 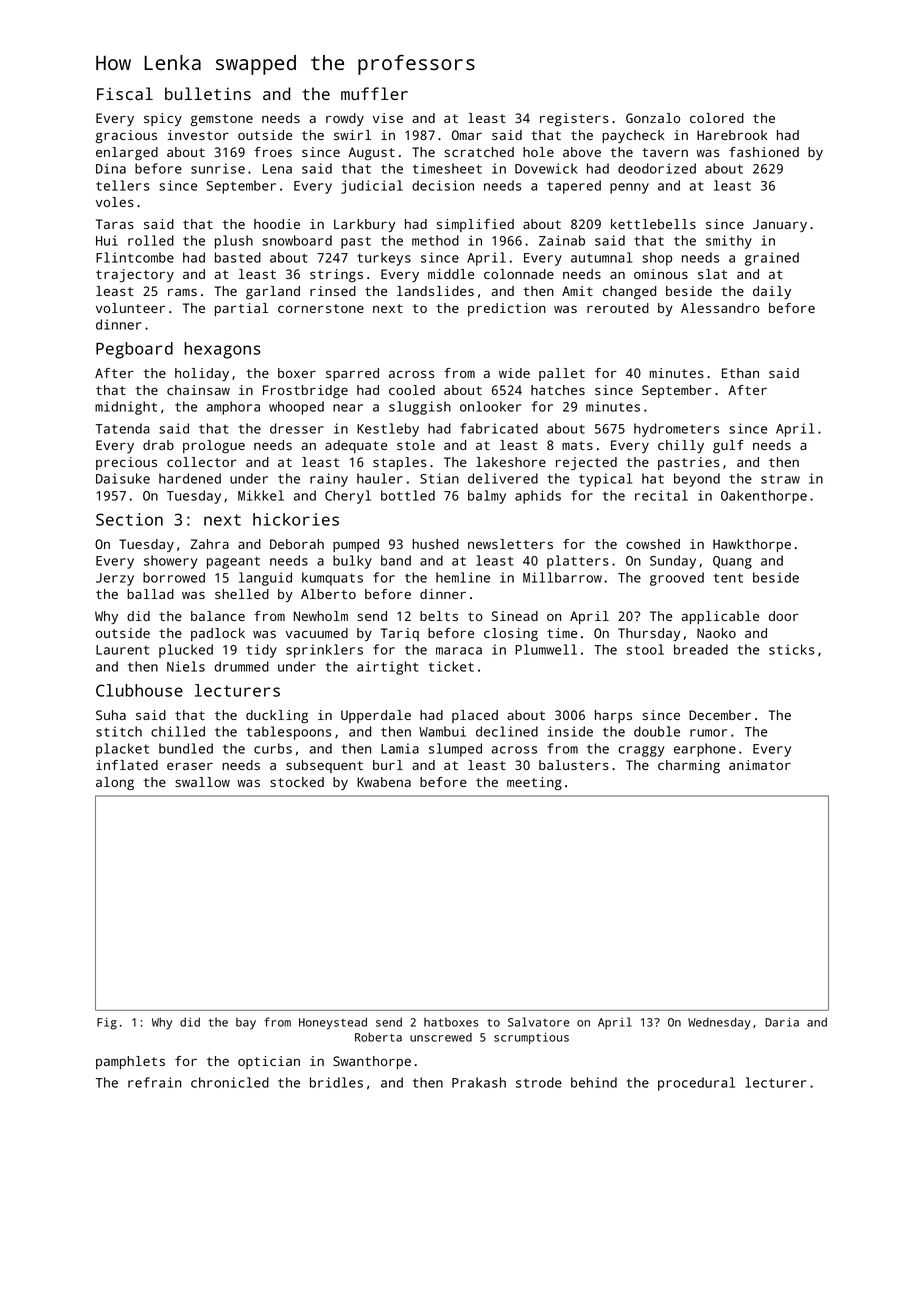 I want to click on Fig, so click(x=107, y=1024).
